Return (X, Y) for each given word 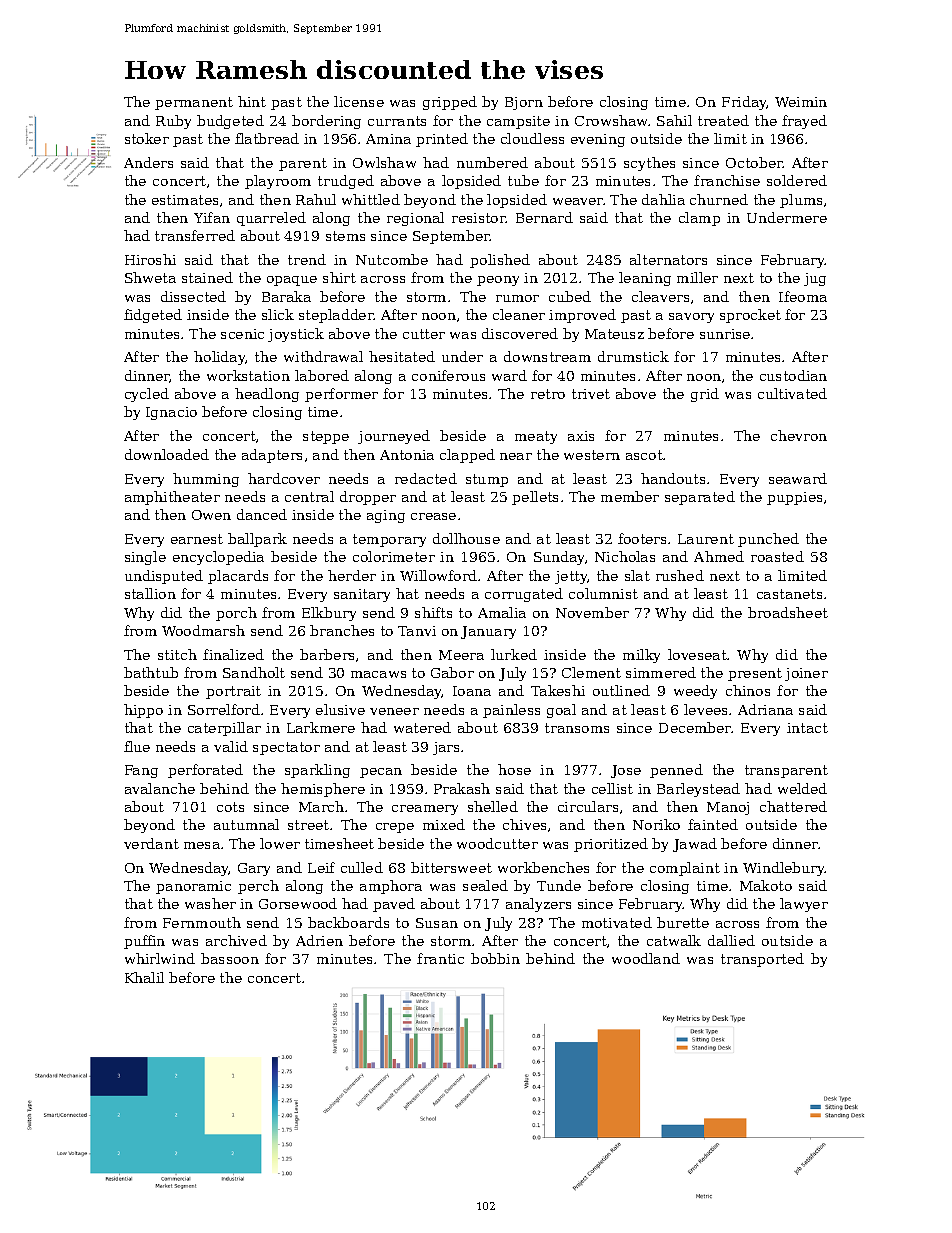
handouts (673, 478)
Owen (211, 515)
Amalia (502, 612)
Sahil (674, 120)
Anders (148, 162)
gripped (450, 103)
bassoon (230, 958)
